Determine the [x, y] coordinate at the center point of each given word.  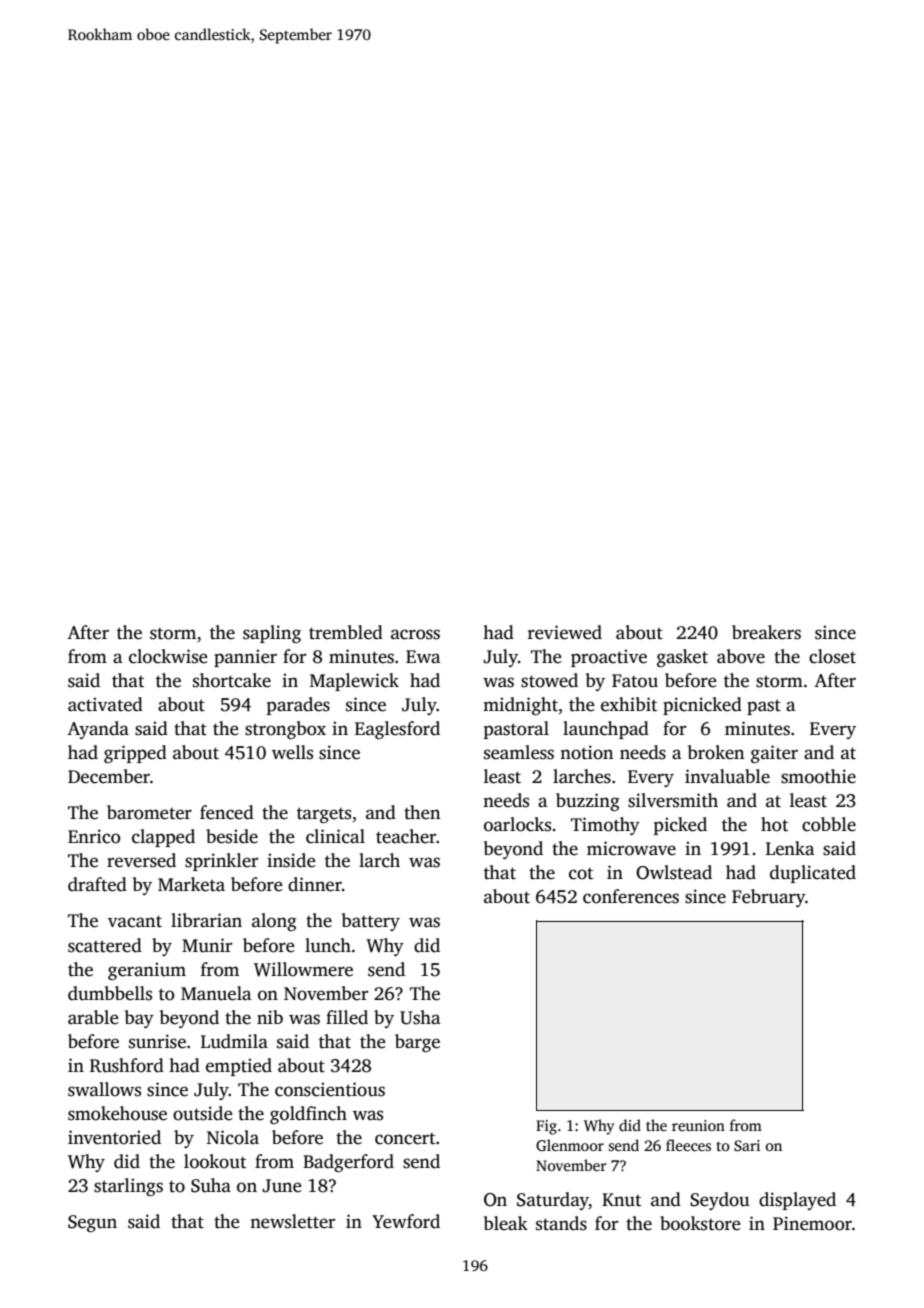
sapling [272, 634]
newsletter [292, 1221]
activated [105, 704]
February [768, 898]
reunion [698, 1125]
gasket [682, 658]
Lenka [790, 848]
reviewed [565, 632]
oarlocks [517, 824]
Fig [546, 1127]
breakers [766, 632]
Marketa [191, 884]
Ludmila [234, 1041]
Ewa [423, 656]
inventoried [114, 1137]
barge [417, 1043]
